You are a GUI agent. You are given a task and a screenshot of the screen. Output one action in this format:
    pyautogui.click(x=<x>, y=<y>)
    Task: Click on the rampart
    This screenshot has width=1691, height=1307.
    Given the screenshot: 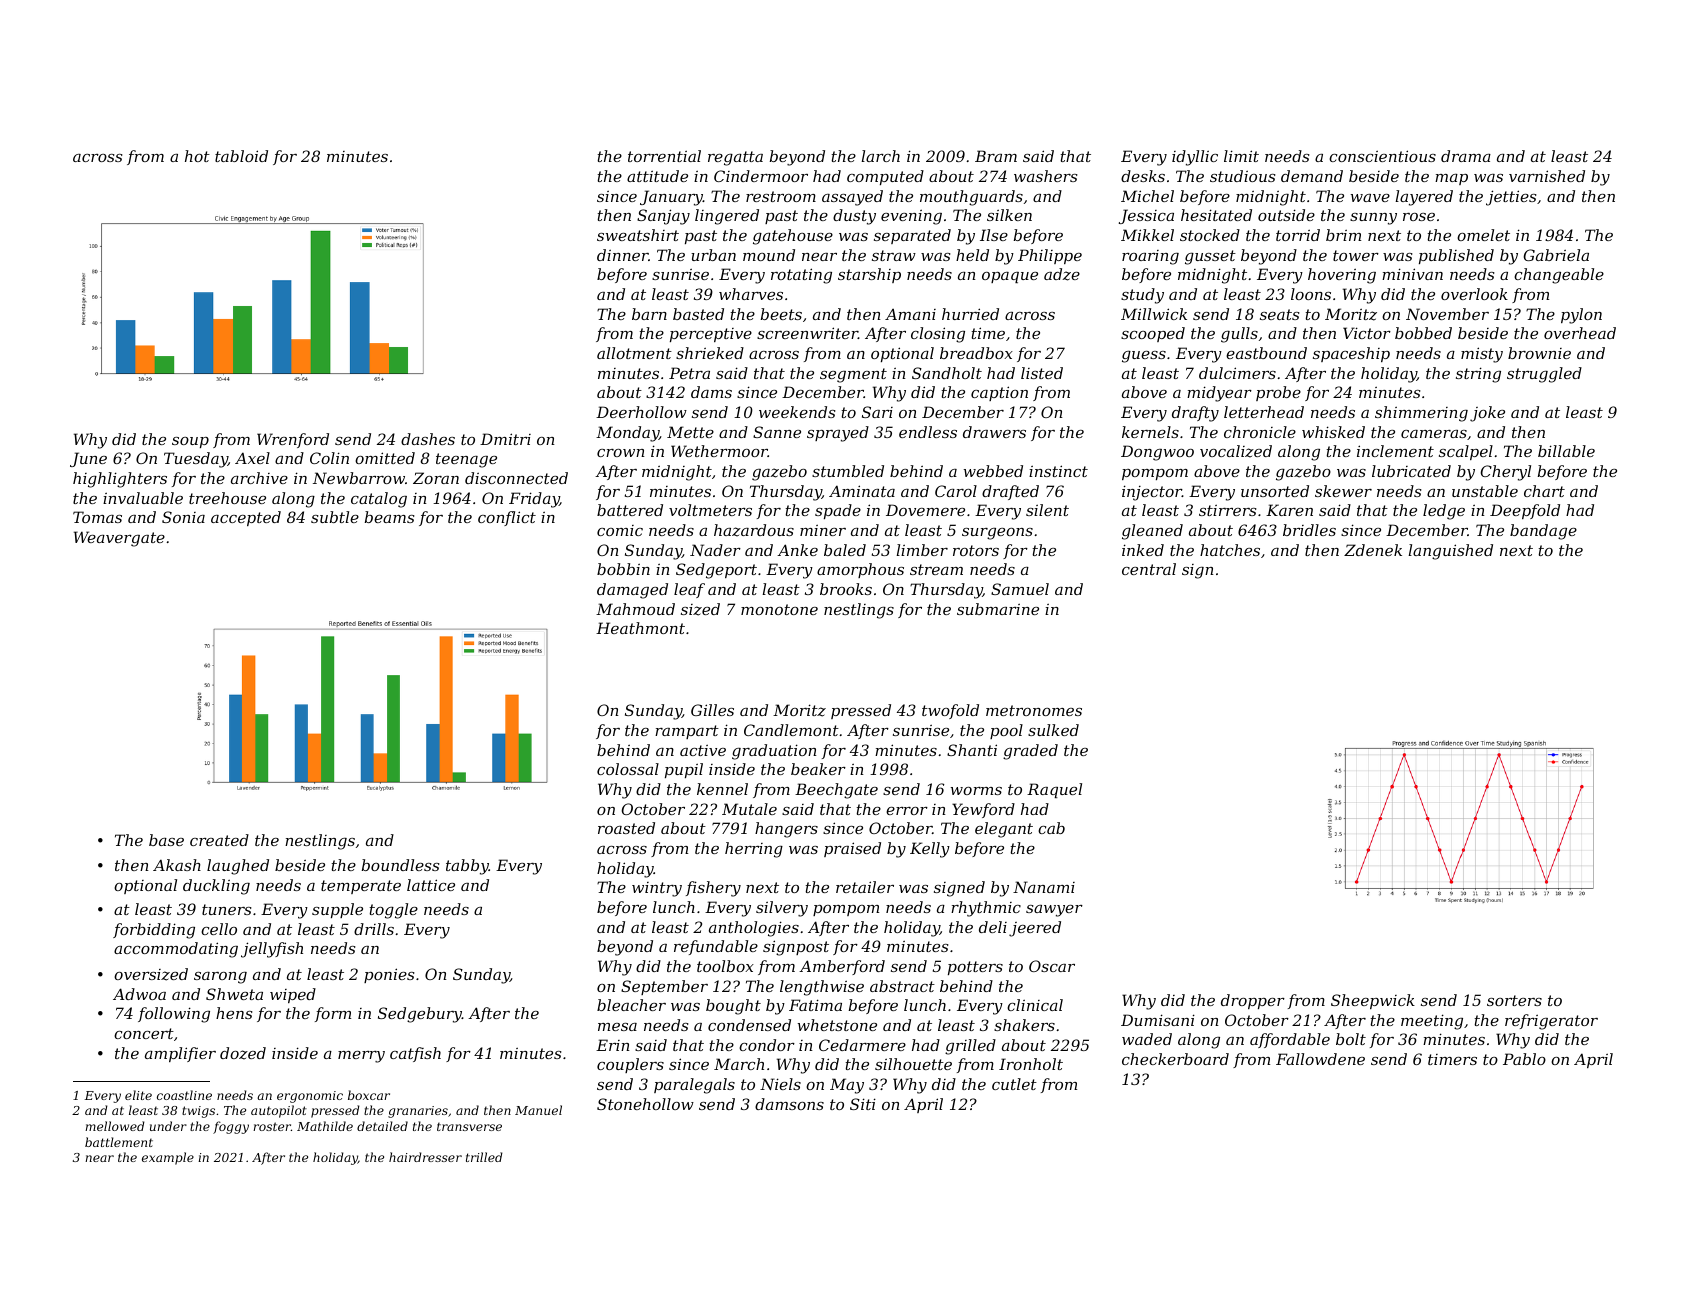 What is the action you would take?
    pyautogui.click(x=687, y=732)
